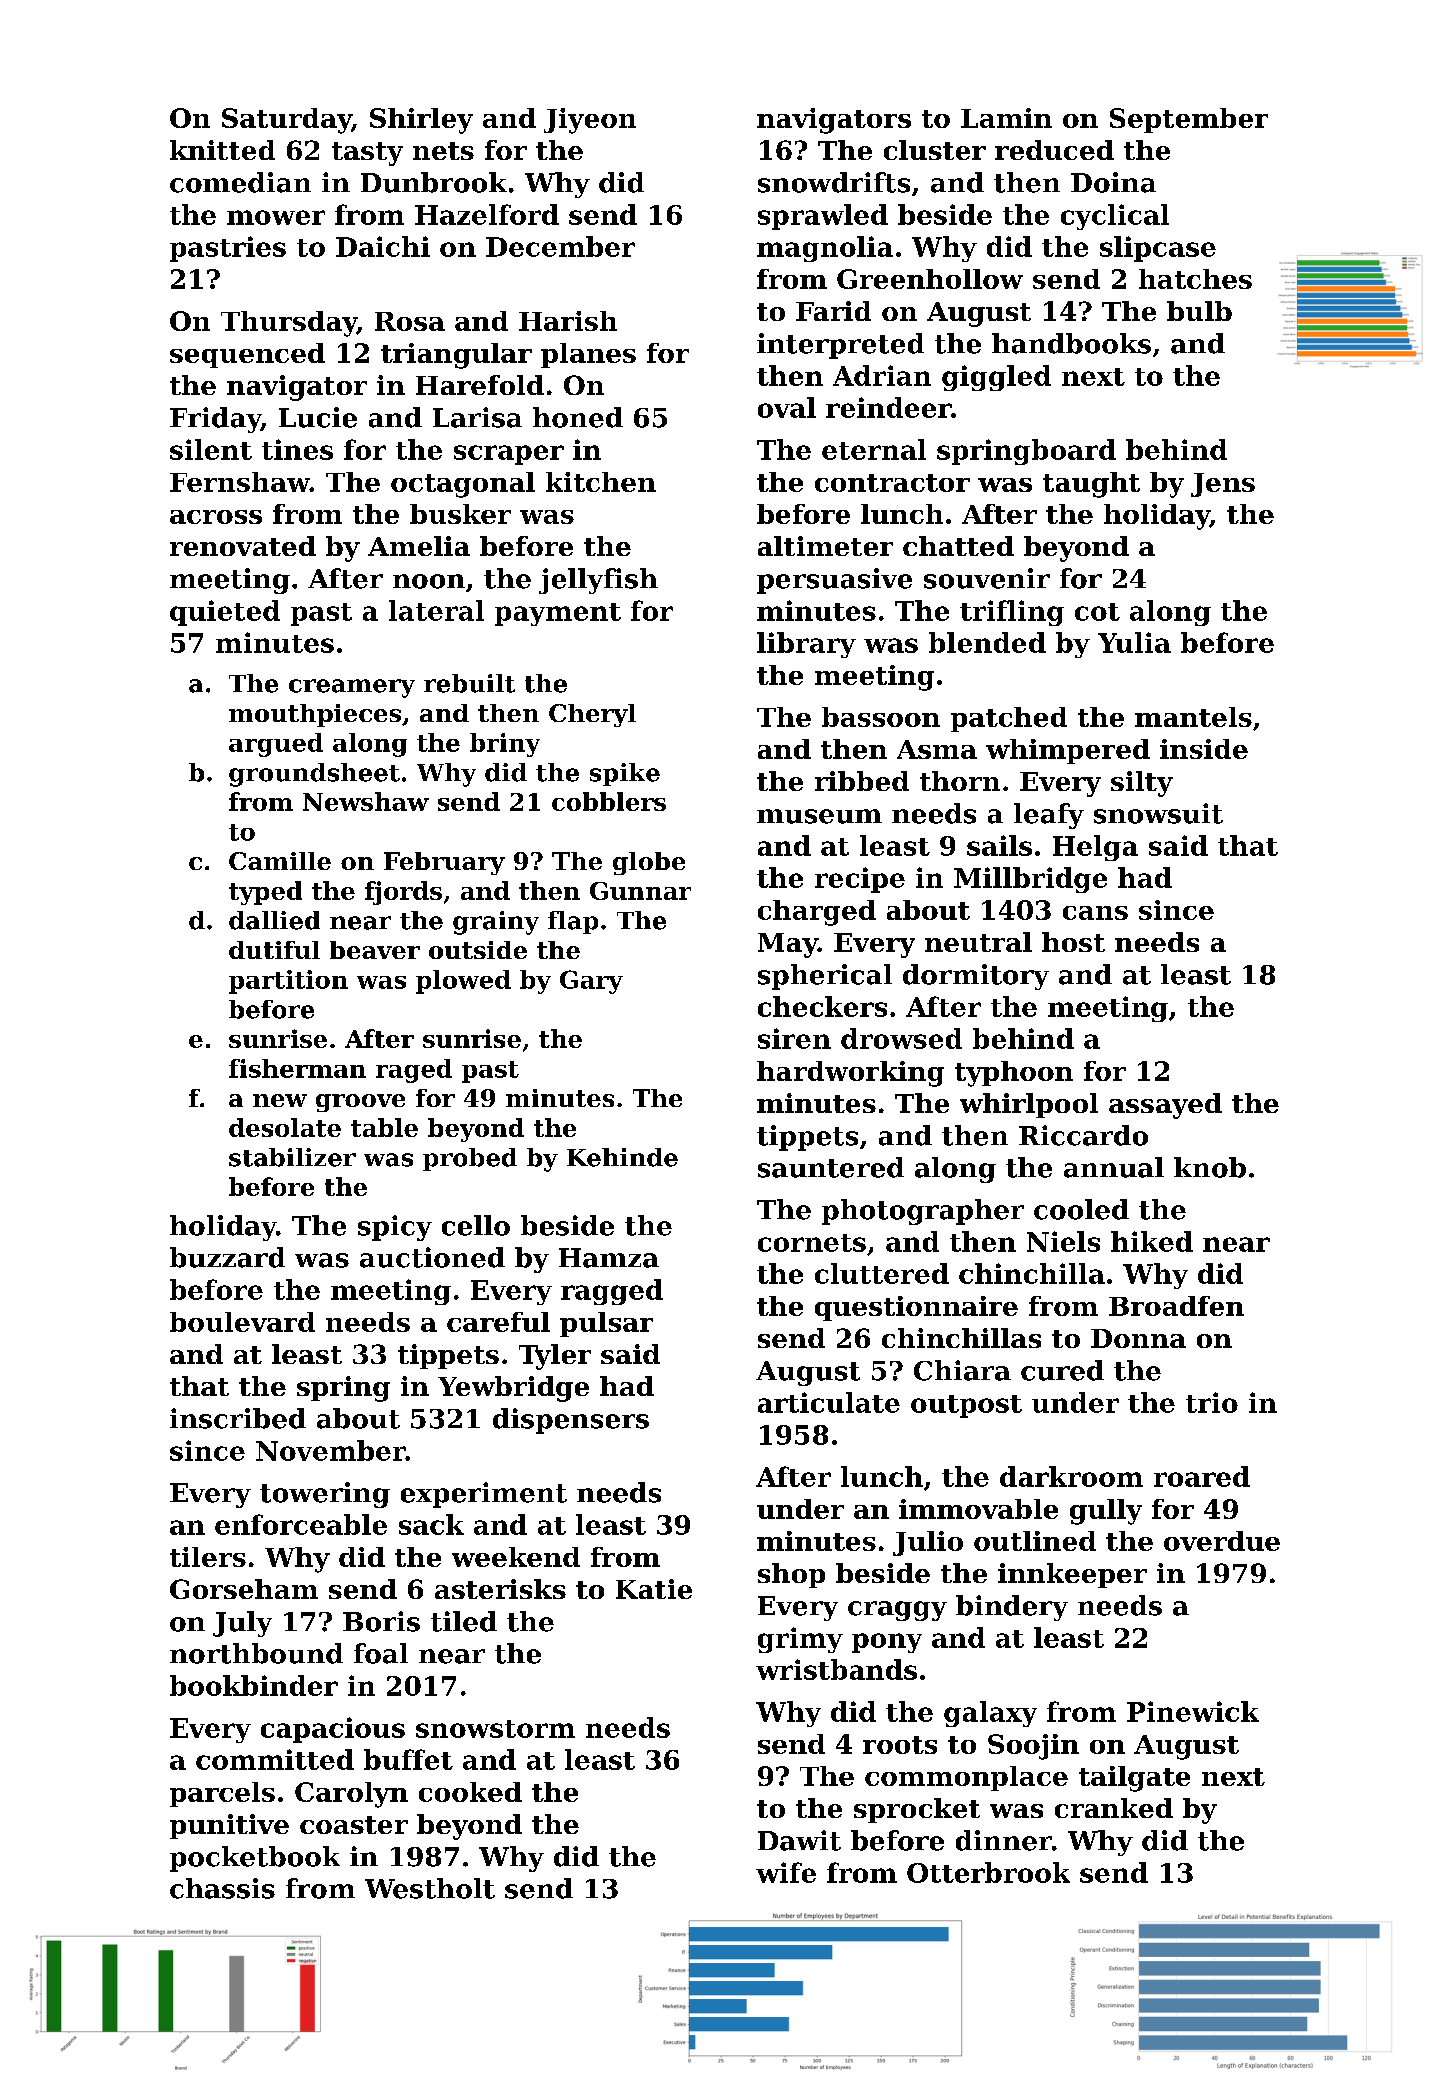 This screenshot has width=1450, height=2100. What do you see at coordinates (996, 378) in the screenshot?
I see `giggled` at bounding box center [996, 378].
